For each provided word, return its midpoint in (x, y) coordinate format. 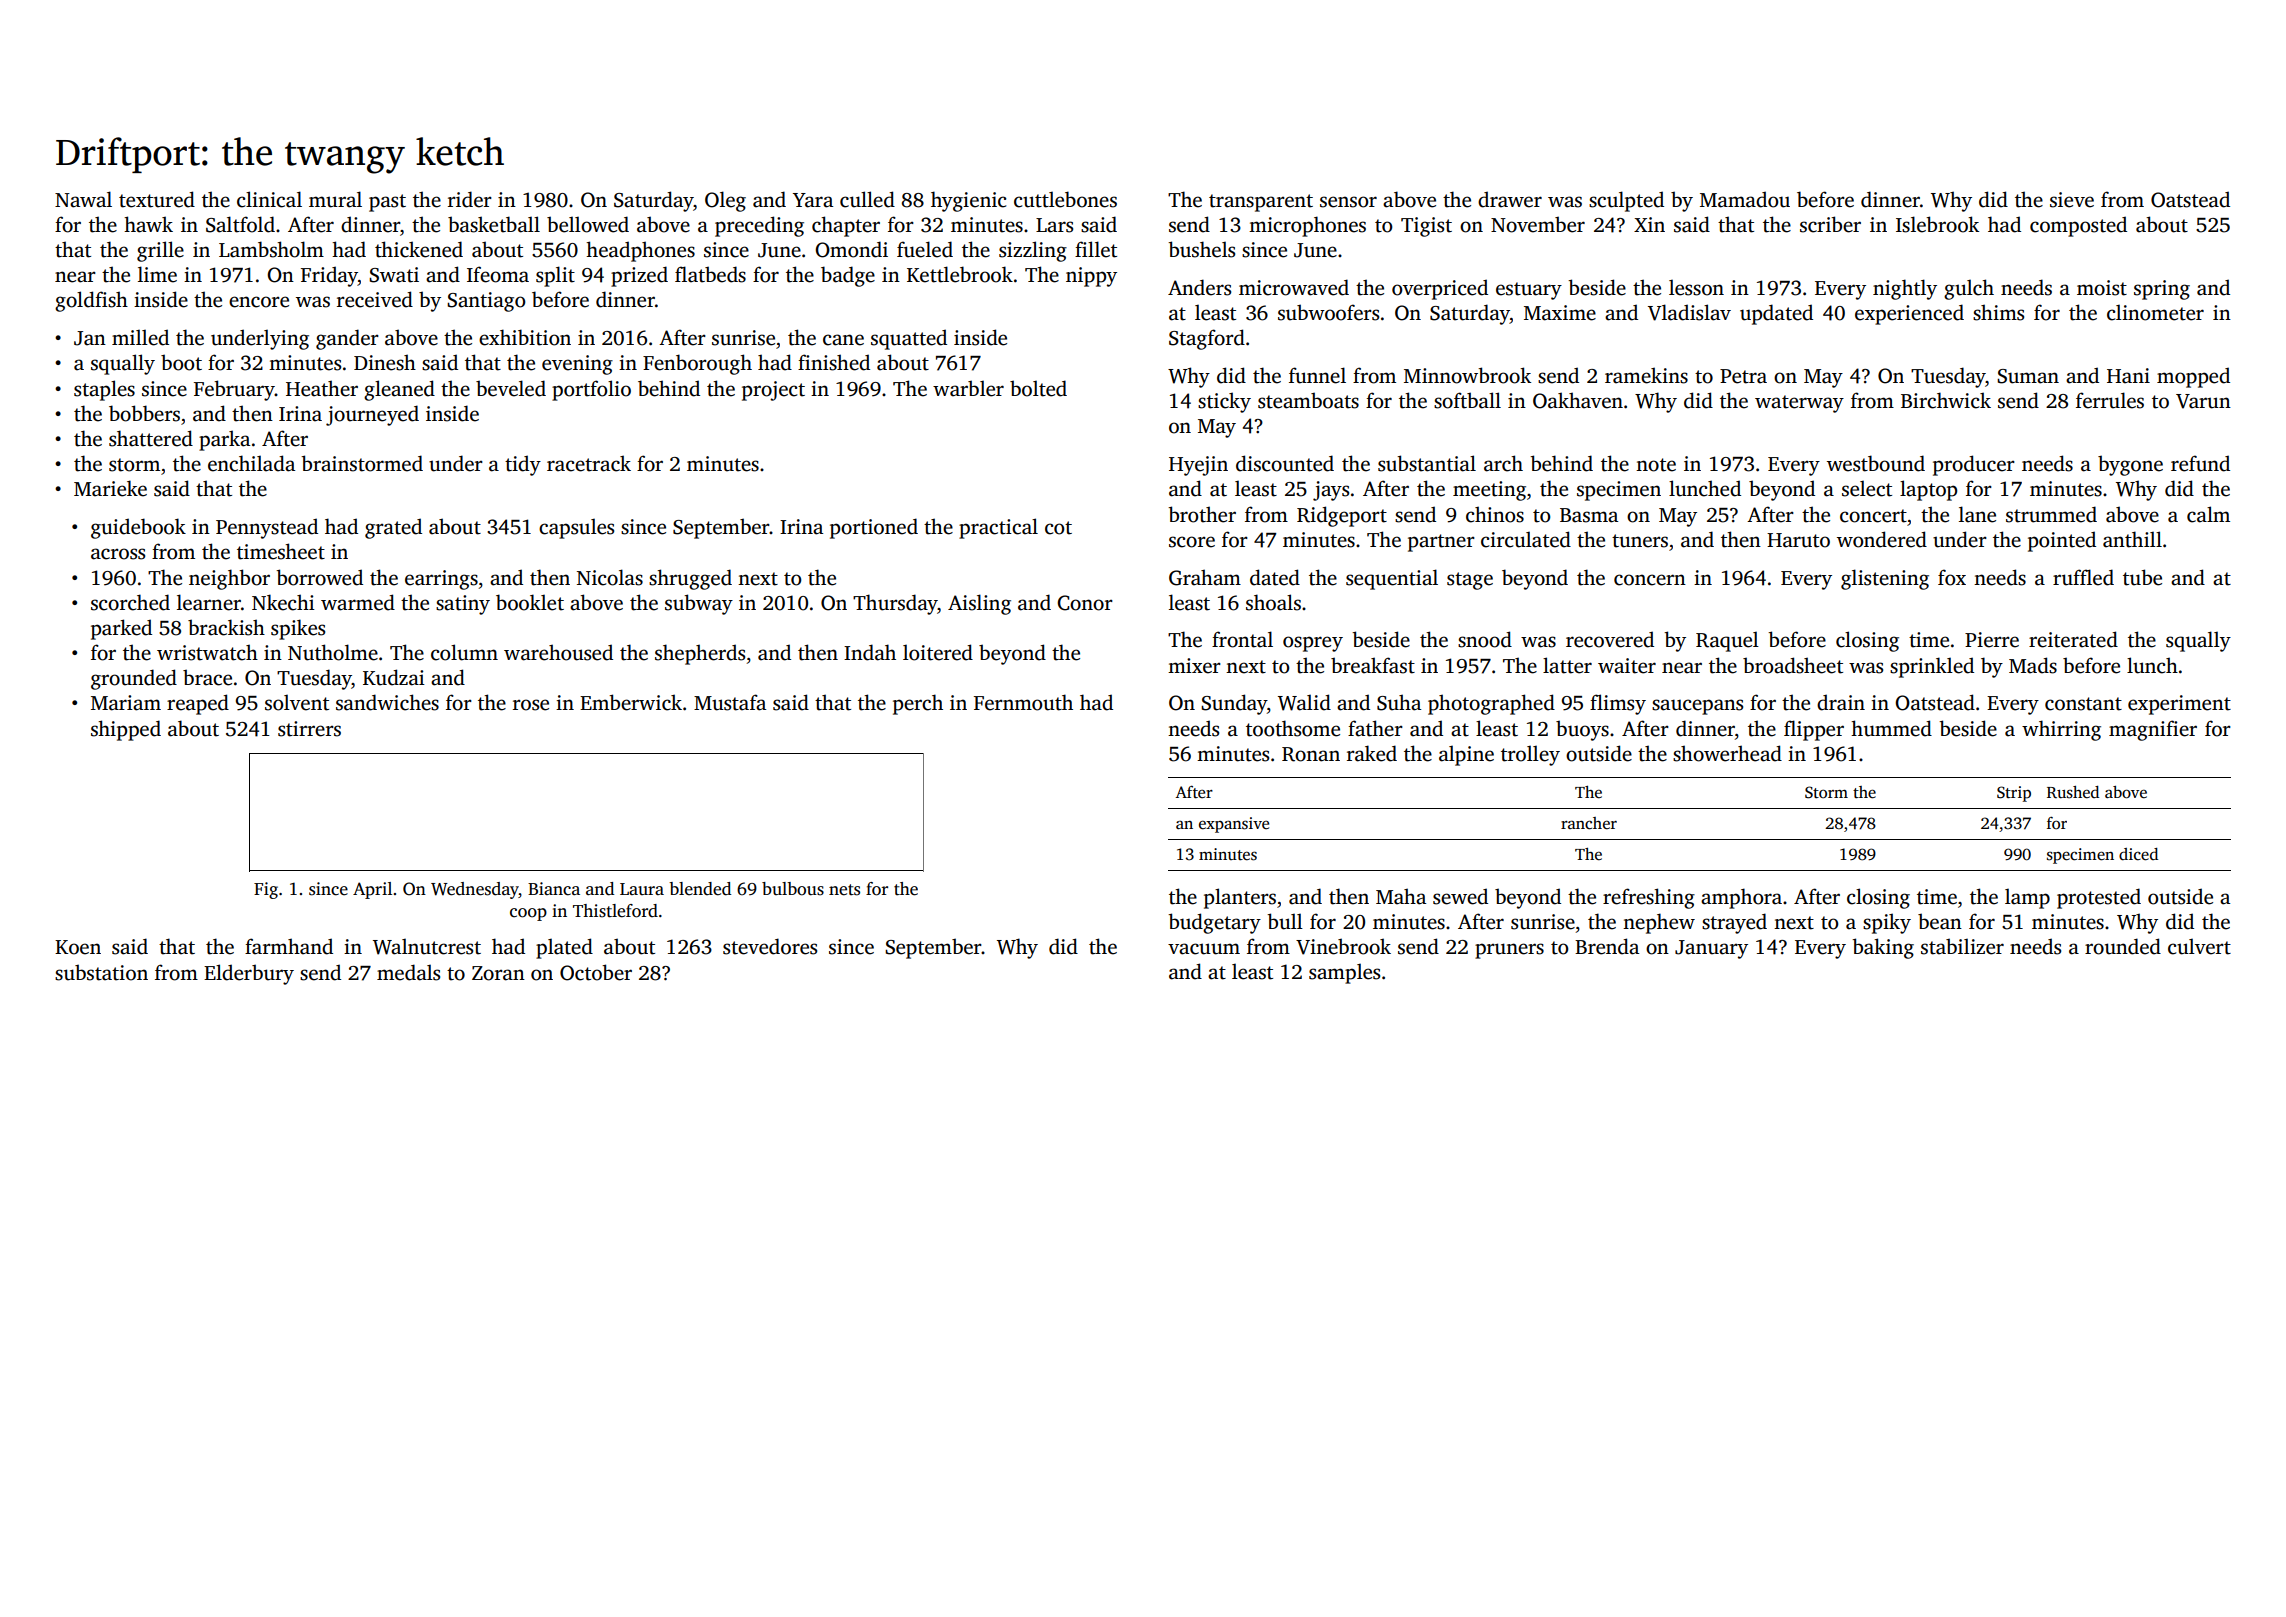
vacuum (1204, 949)
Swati (394, 275)
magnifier (2153, 730)
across (118, 554)
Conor (1085, 603)
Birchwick (1946, 400)
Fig (266, 890)
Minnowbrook (1467, 375)
